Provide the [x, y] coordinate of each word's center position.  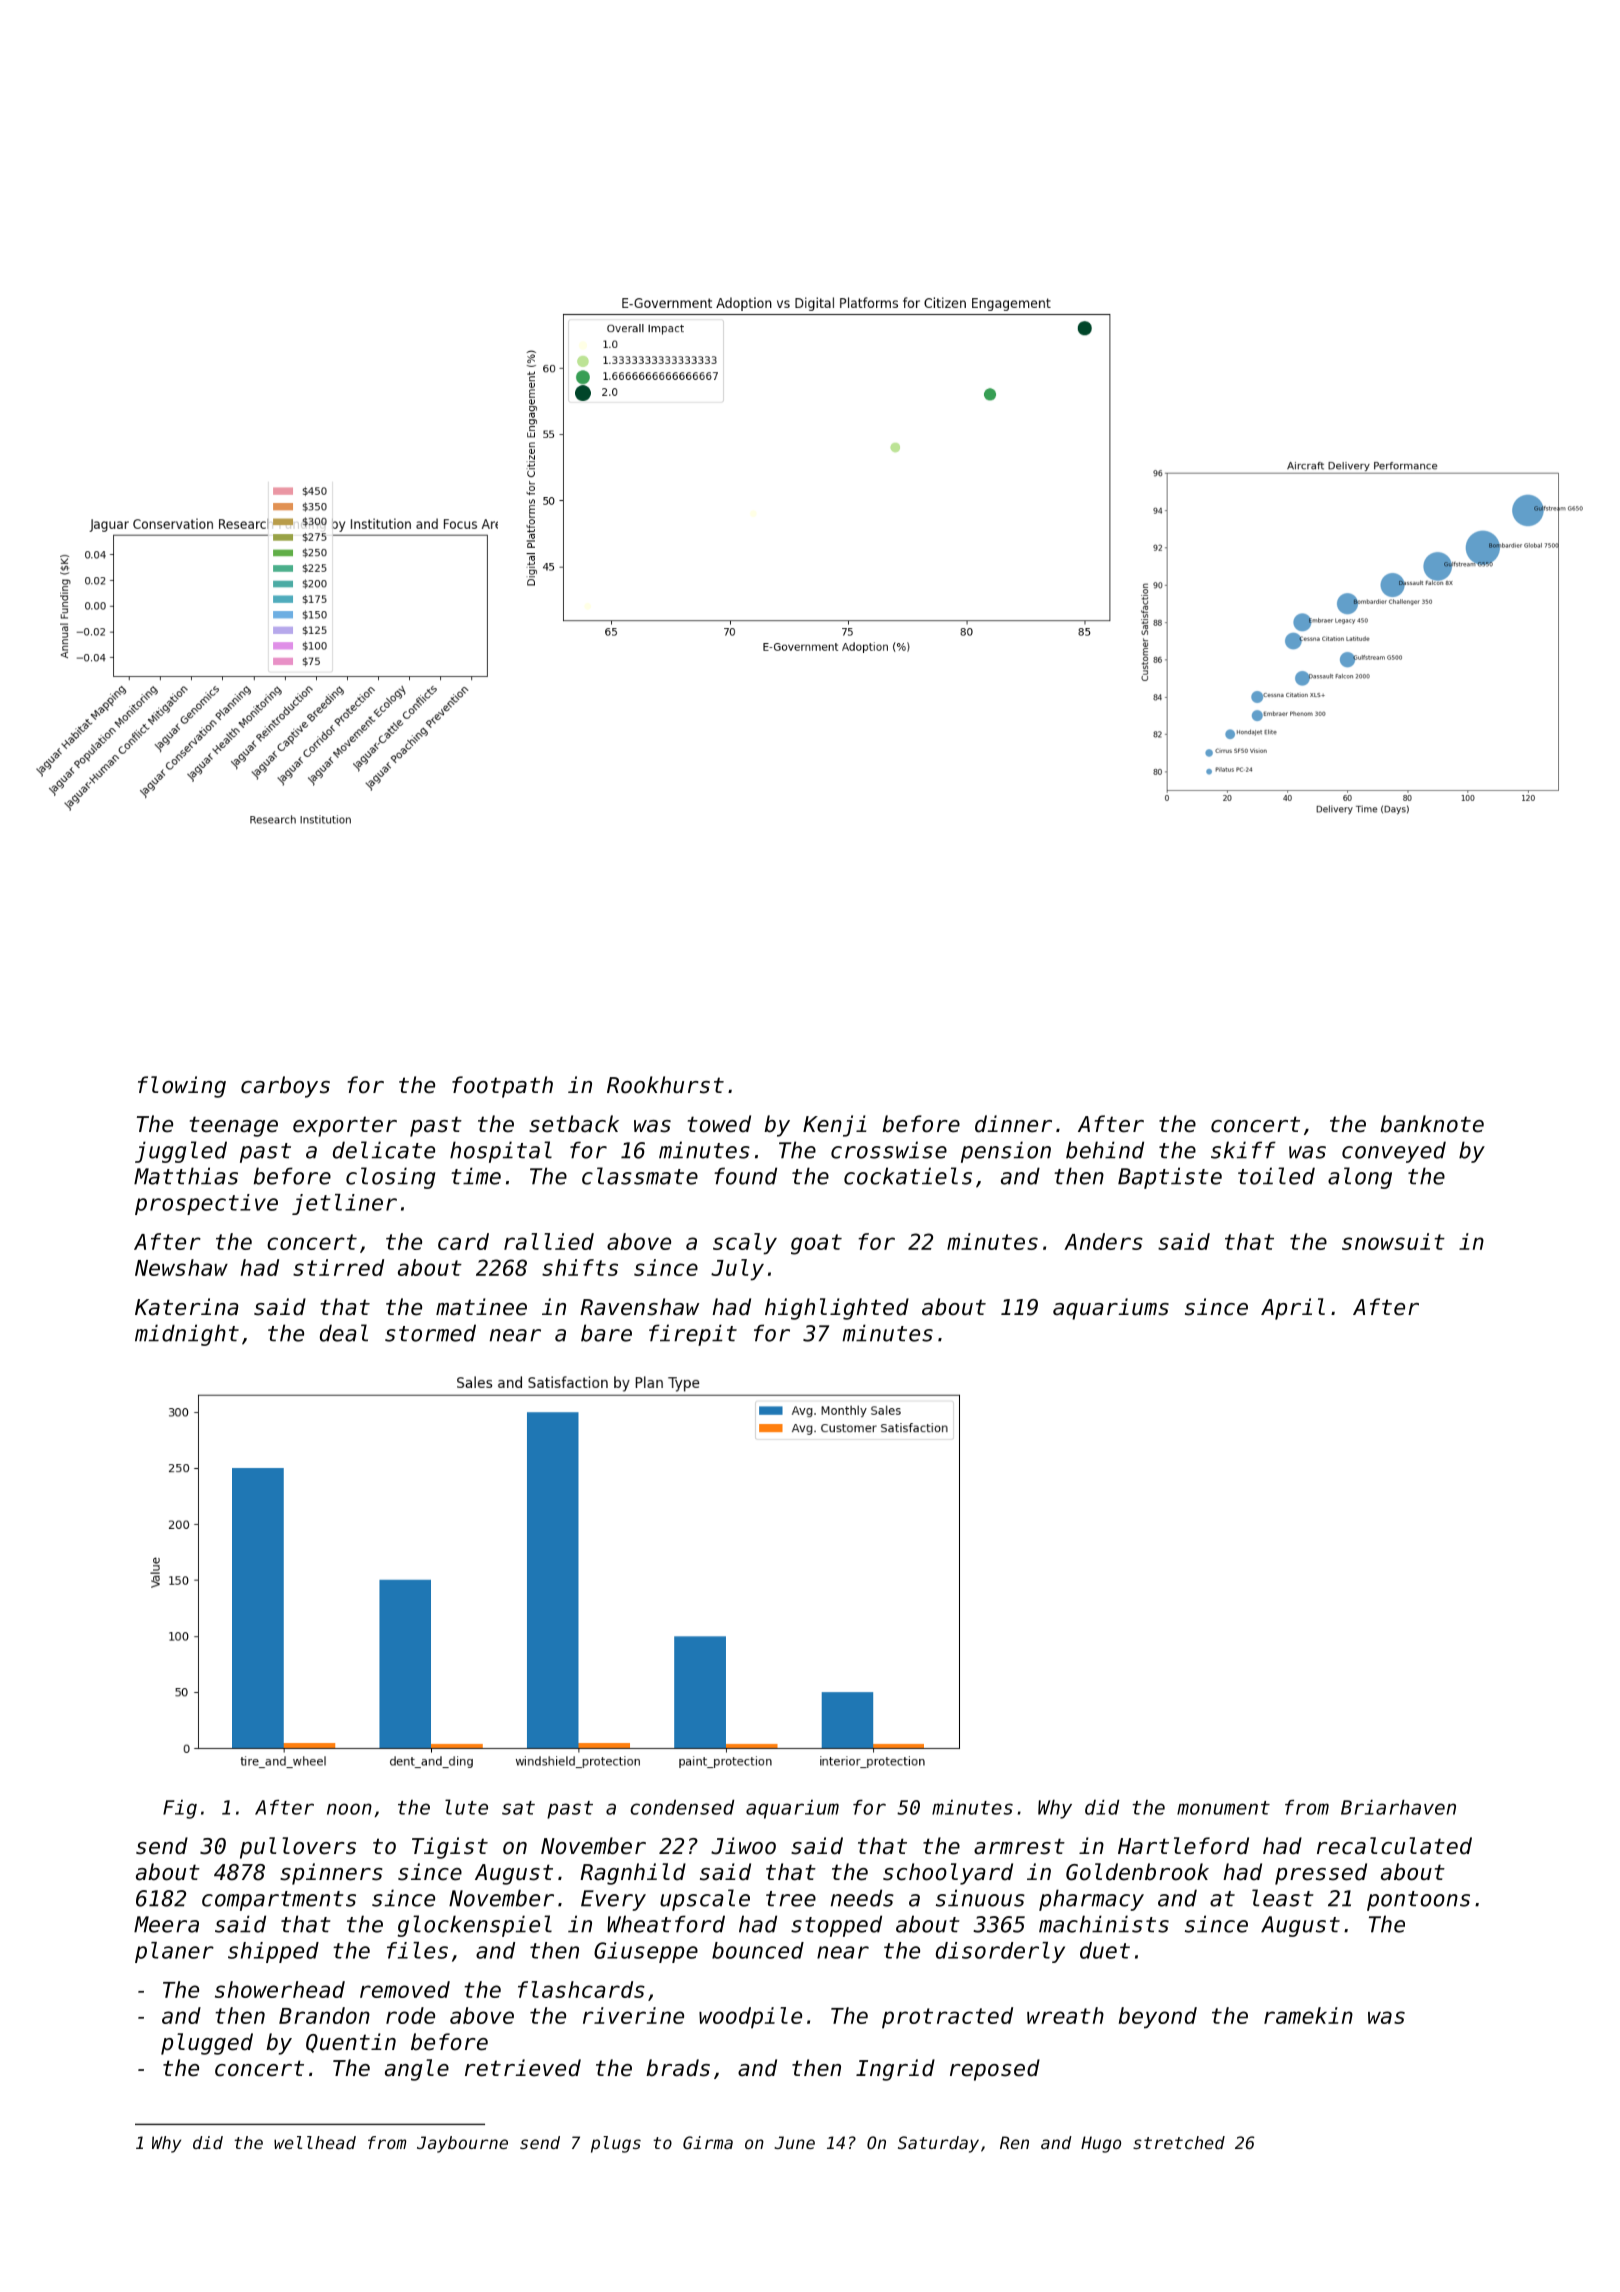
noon [349, 1809]
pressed [1321, 1874]
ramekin [1308, 2015]
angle [417, 2070]
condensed [682, 1807]
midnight [187, 1335]
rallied [549, 1241]
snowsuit [1393, 1241]
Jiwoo [743, 1846]
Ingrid [895, 2070]
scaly [745, 1244]
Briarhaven [1398, 1807]
